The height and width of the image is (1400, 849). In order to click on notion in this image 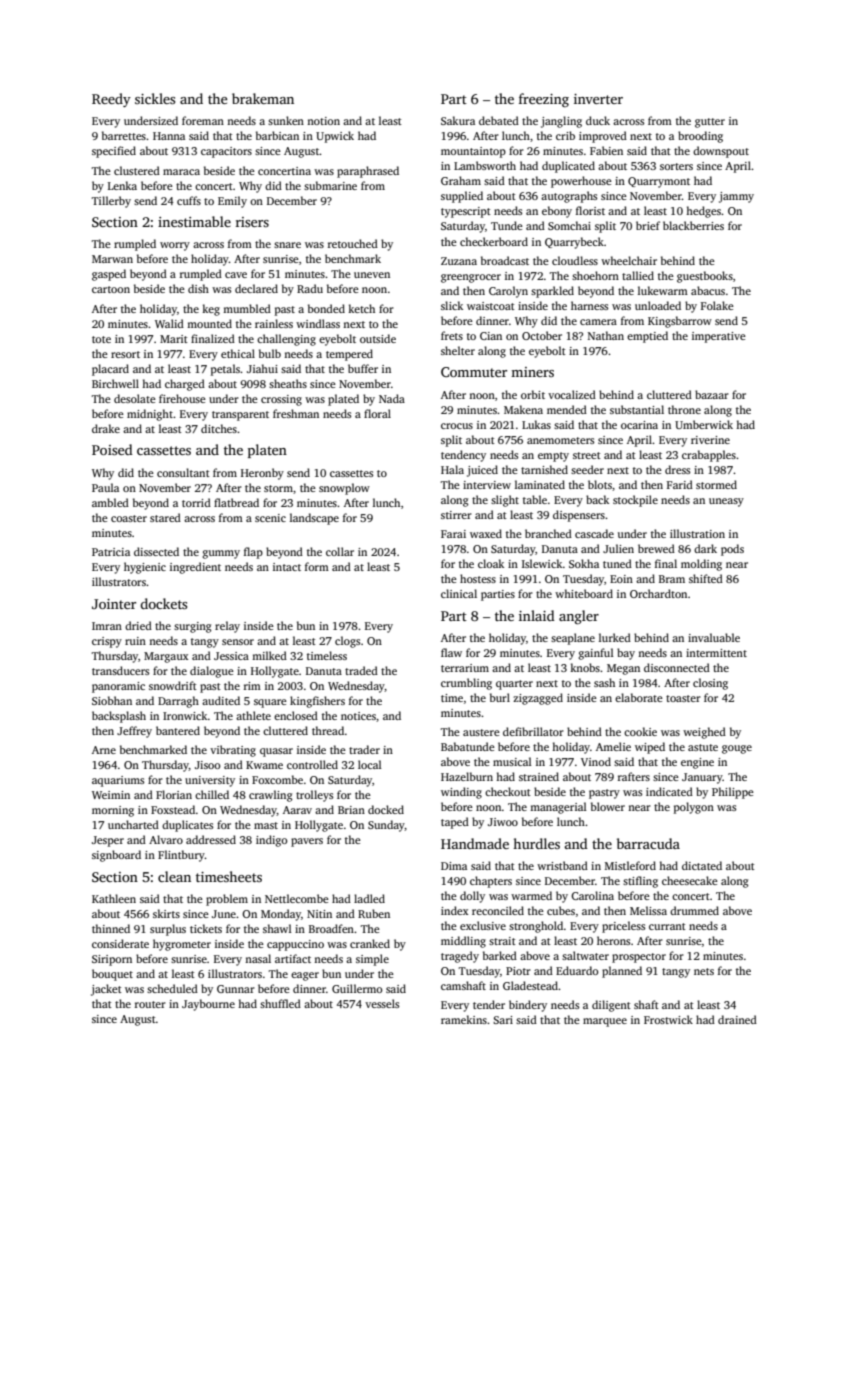, I will do `click(323, 121)`.
